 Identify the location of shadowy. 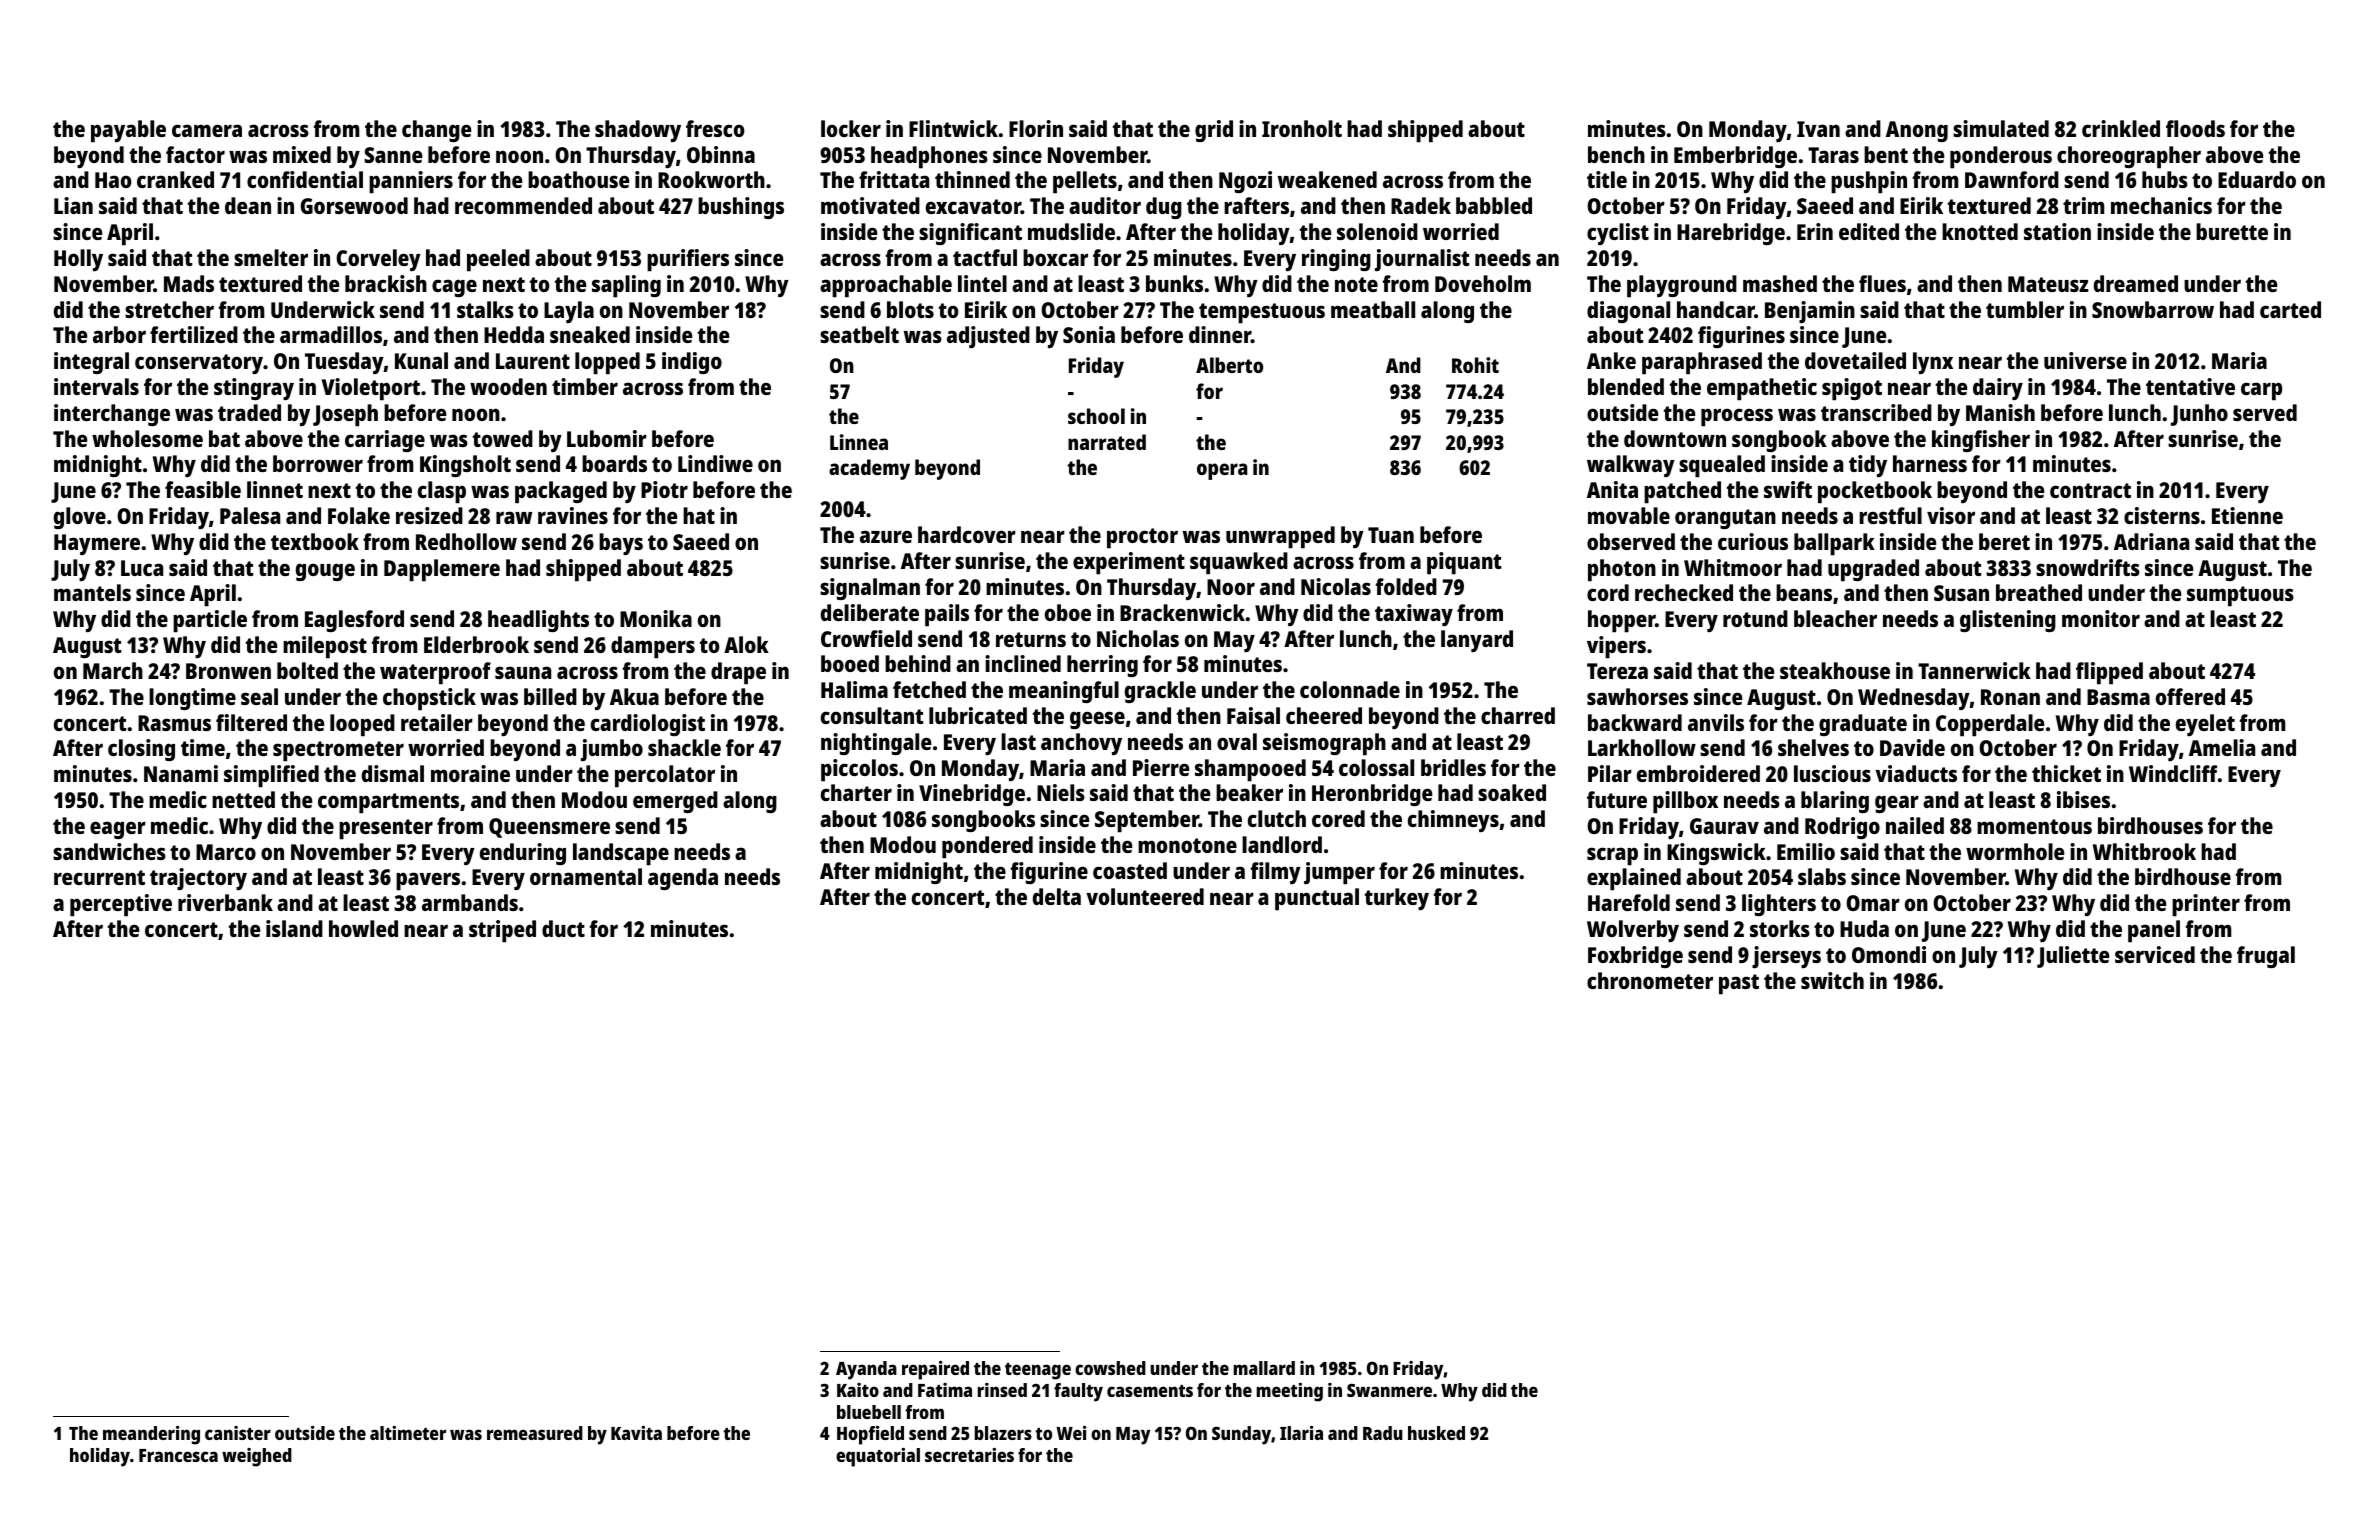
(638, 131).
